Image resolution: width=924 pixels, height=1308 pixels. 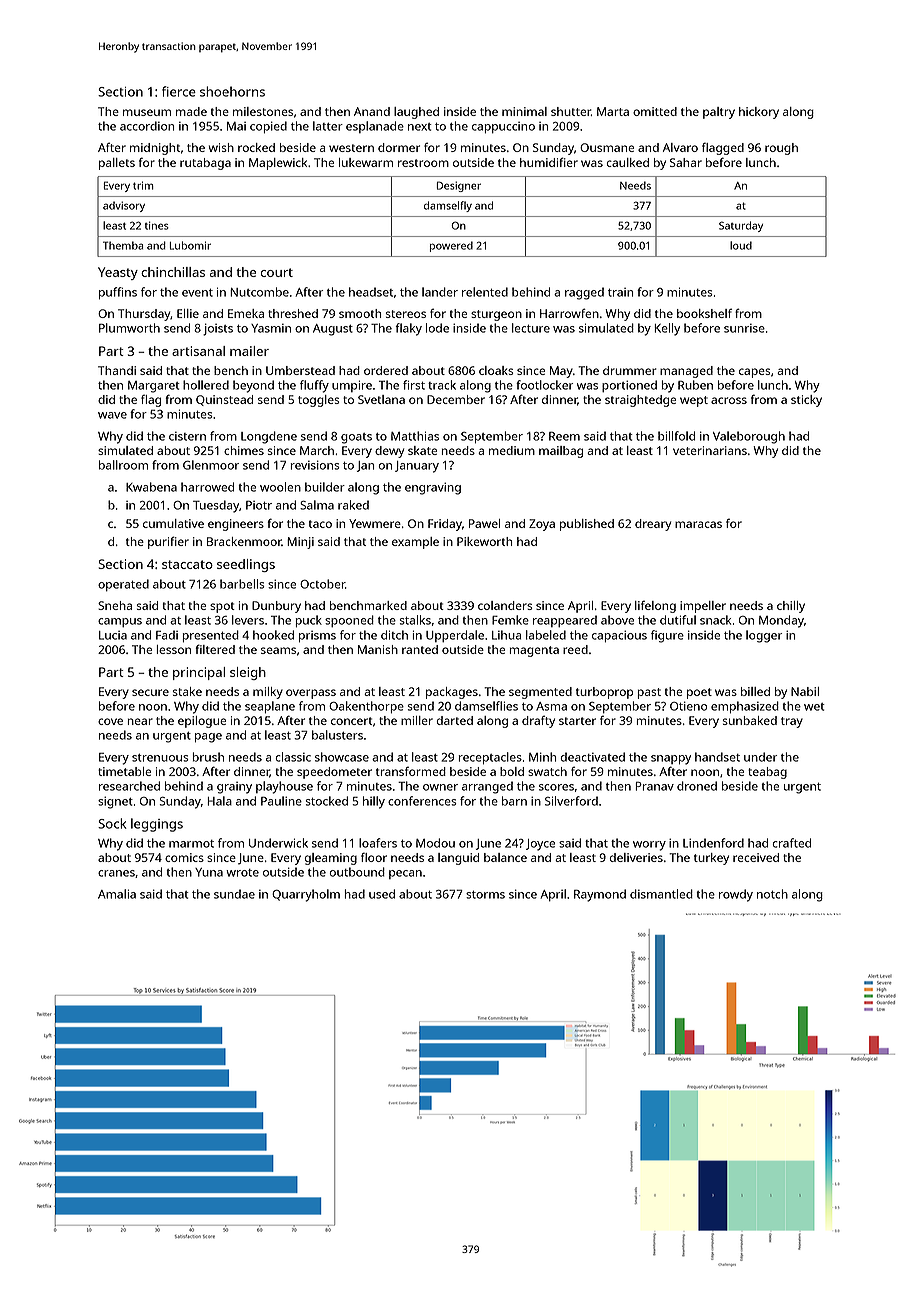 I want to click on sunrise, so click(x=744, y=328).
